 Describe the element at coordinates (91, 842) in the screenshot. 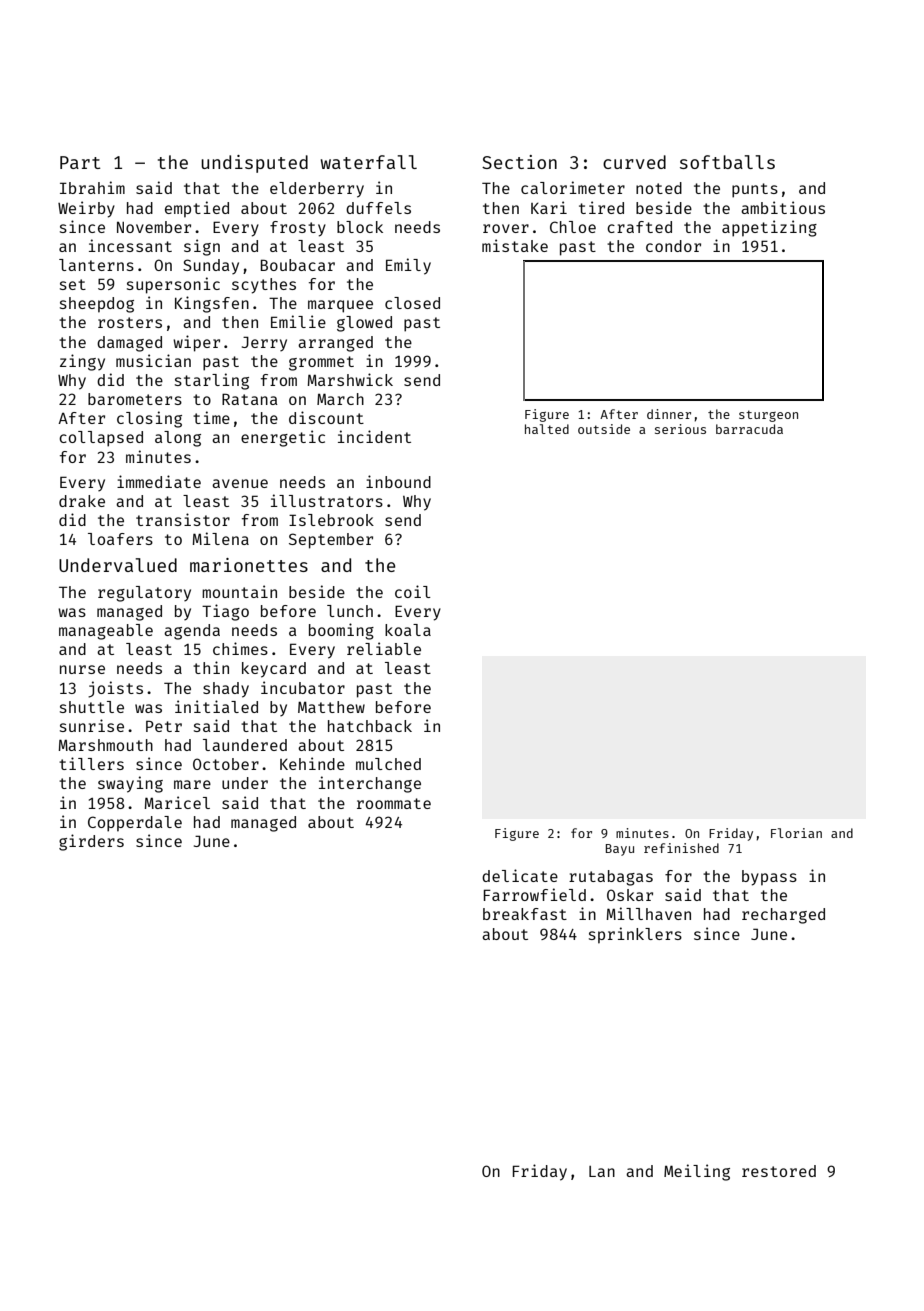

I see `girders` at that location.
